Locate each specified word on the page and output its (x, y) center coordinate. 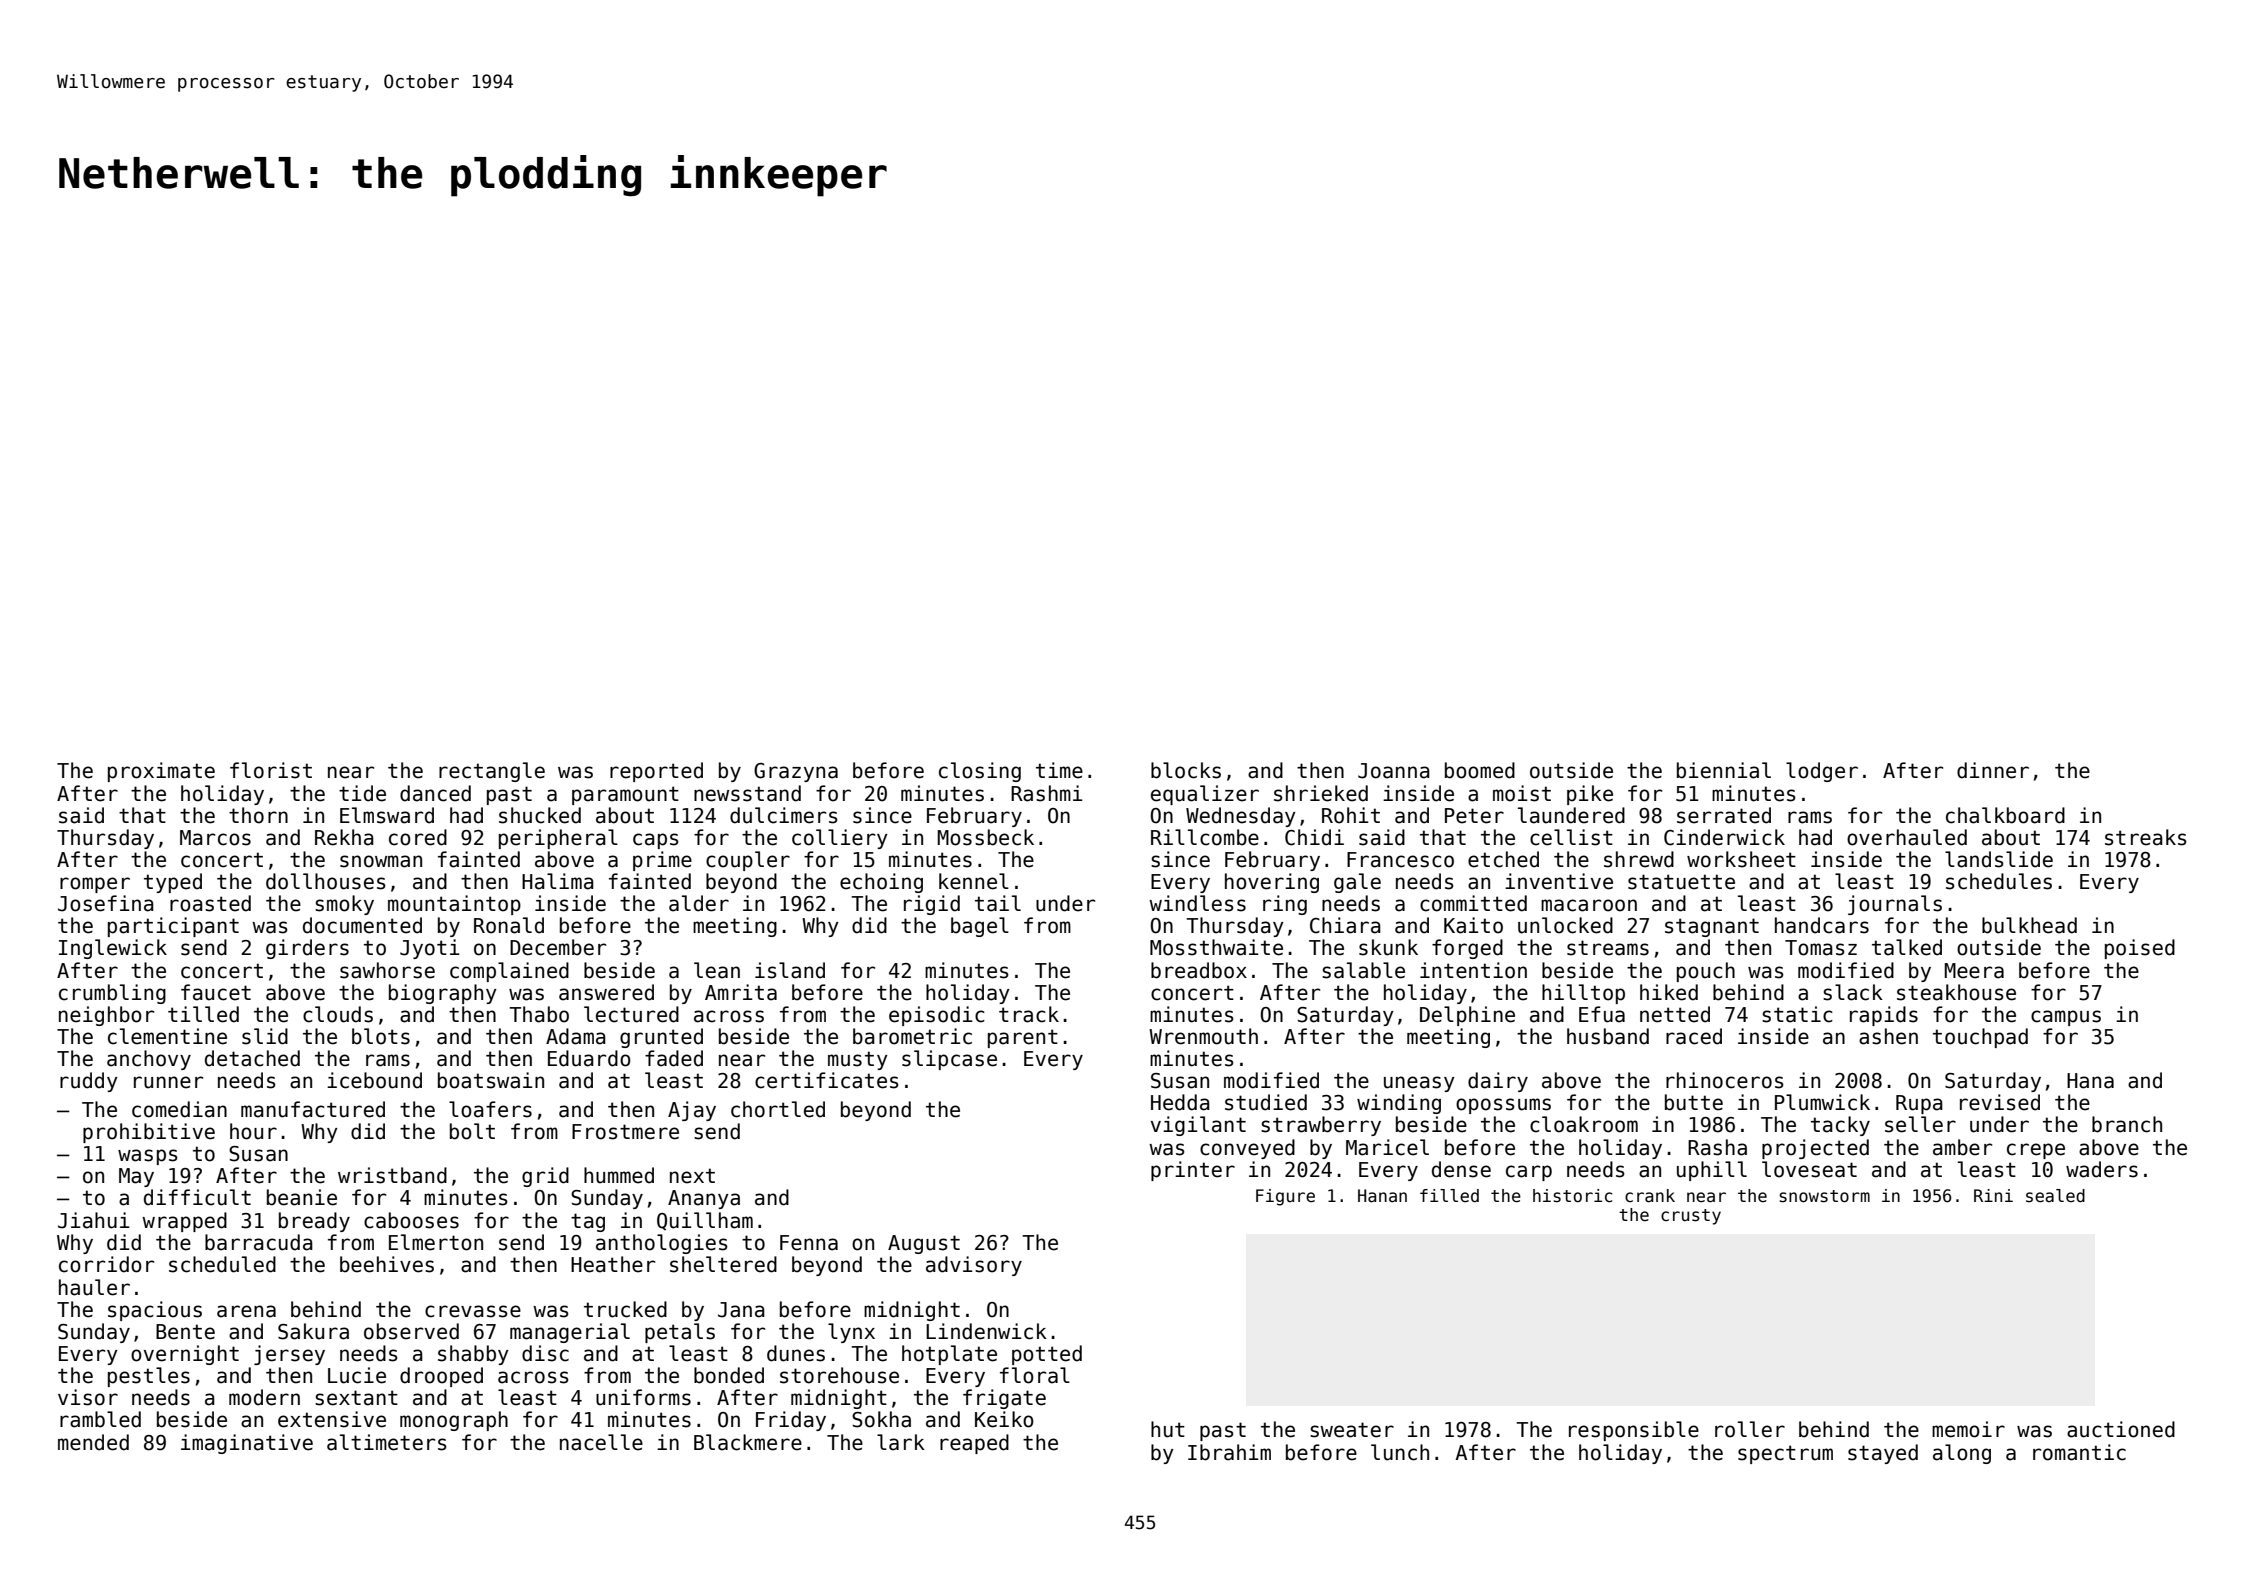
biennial (1724, 770)
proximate (161, 772)
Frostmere (625, 1132)
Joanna (1394, 771)
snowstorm (1824, 1196)
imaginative (247, 1444)
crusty (1691, 1217)
